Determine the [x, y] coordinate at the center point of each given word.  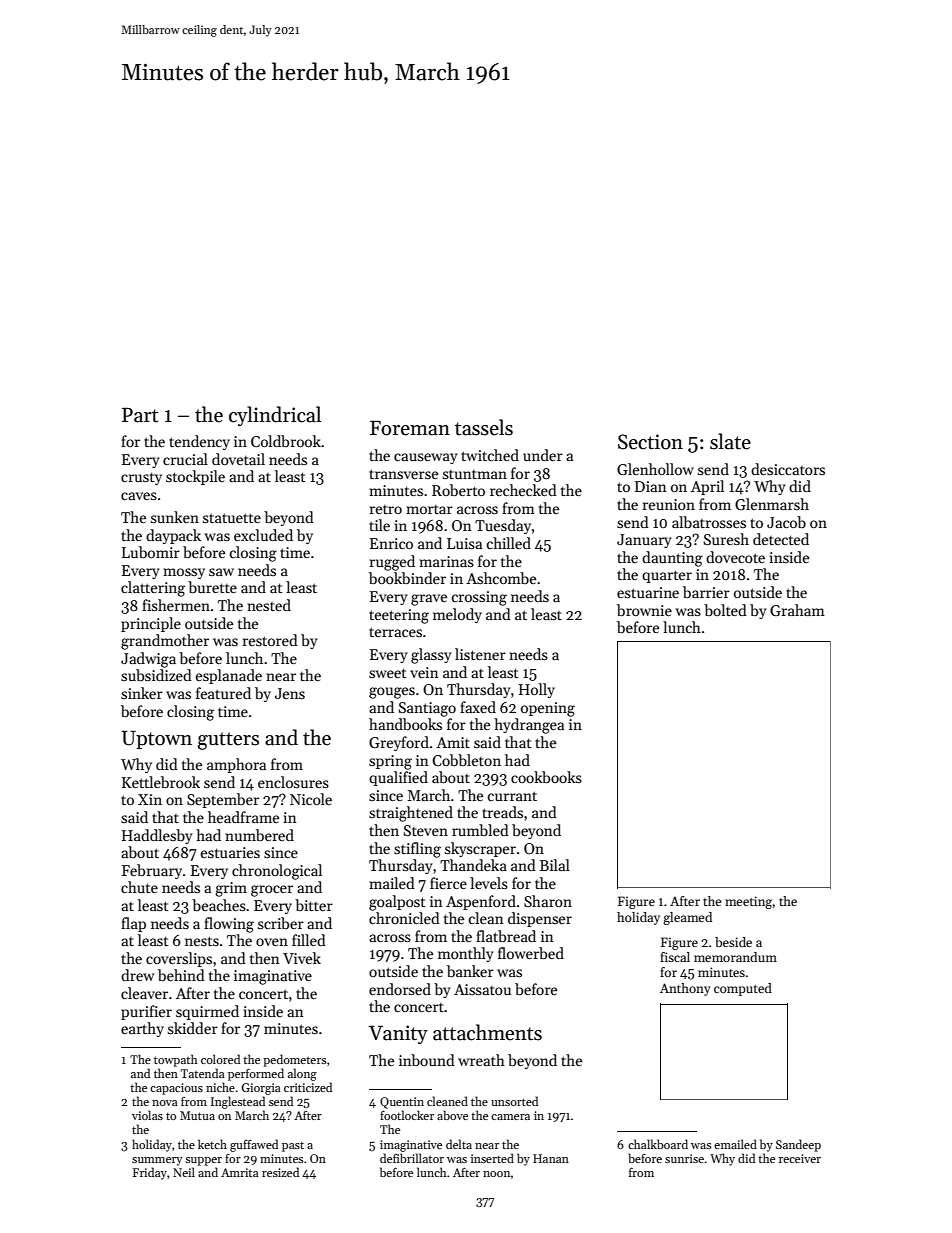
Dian [651, 486]
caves [139, 496]
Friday [150, 1173]
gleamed [687, 918]
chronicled [404, 918]
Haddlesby [157, 836]
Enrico [391, 543]
